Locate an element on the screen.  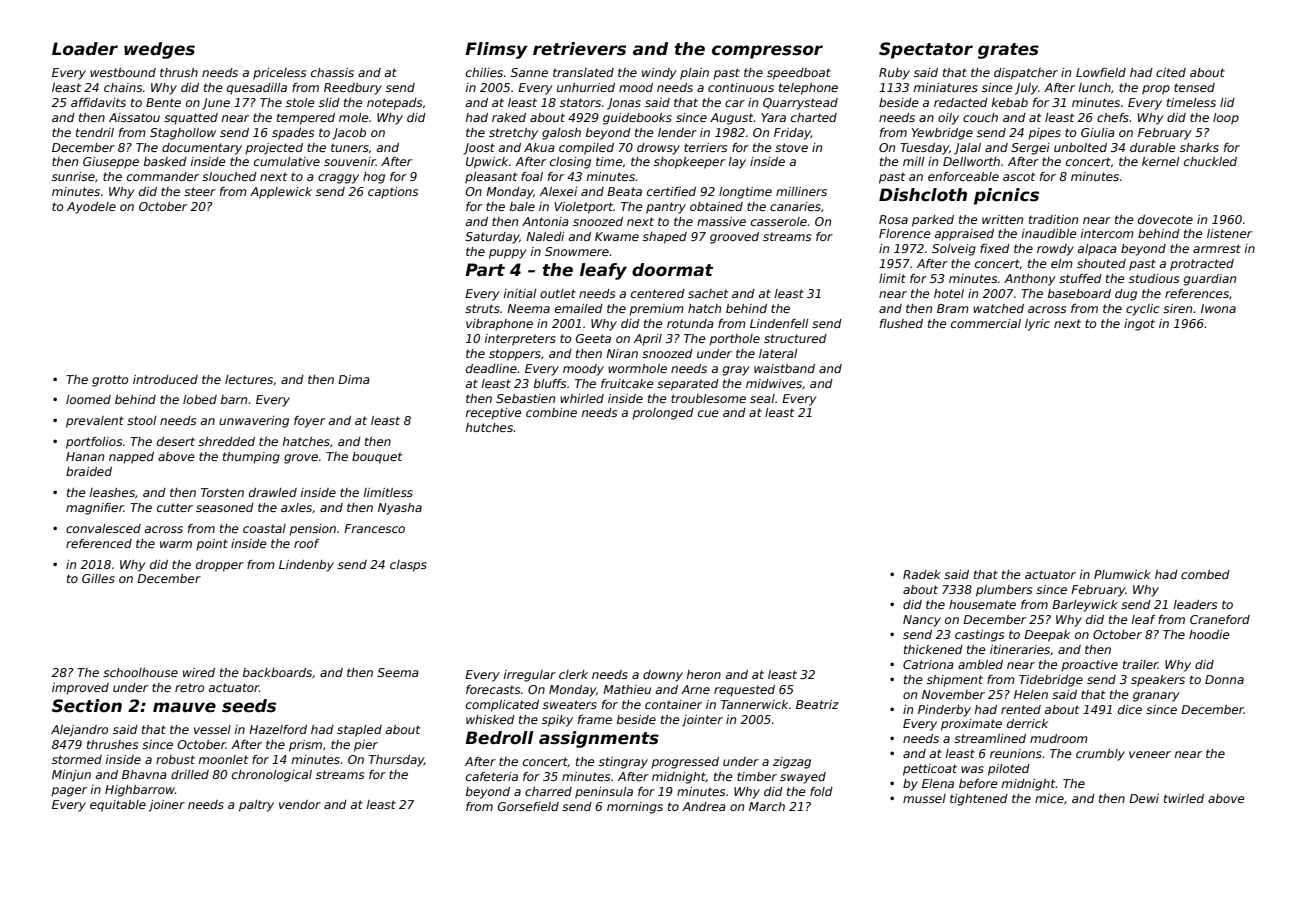
grotto is located at coordinates (110, 381).
